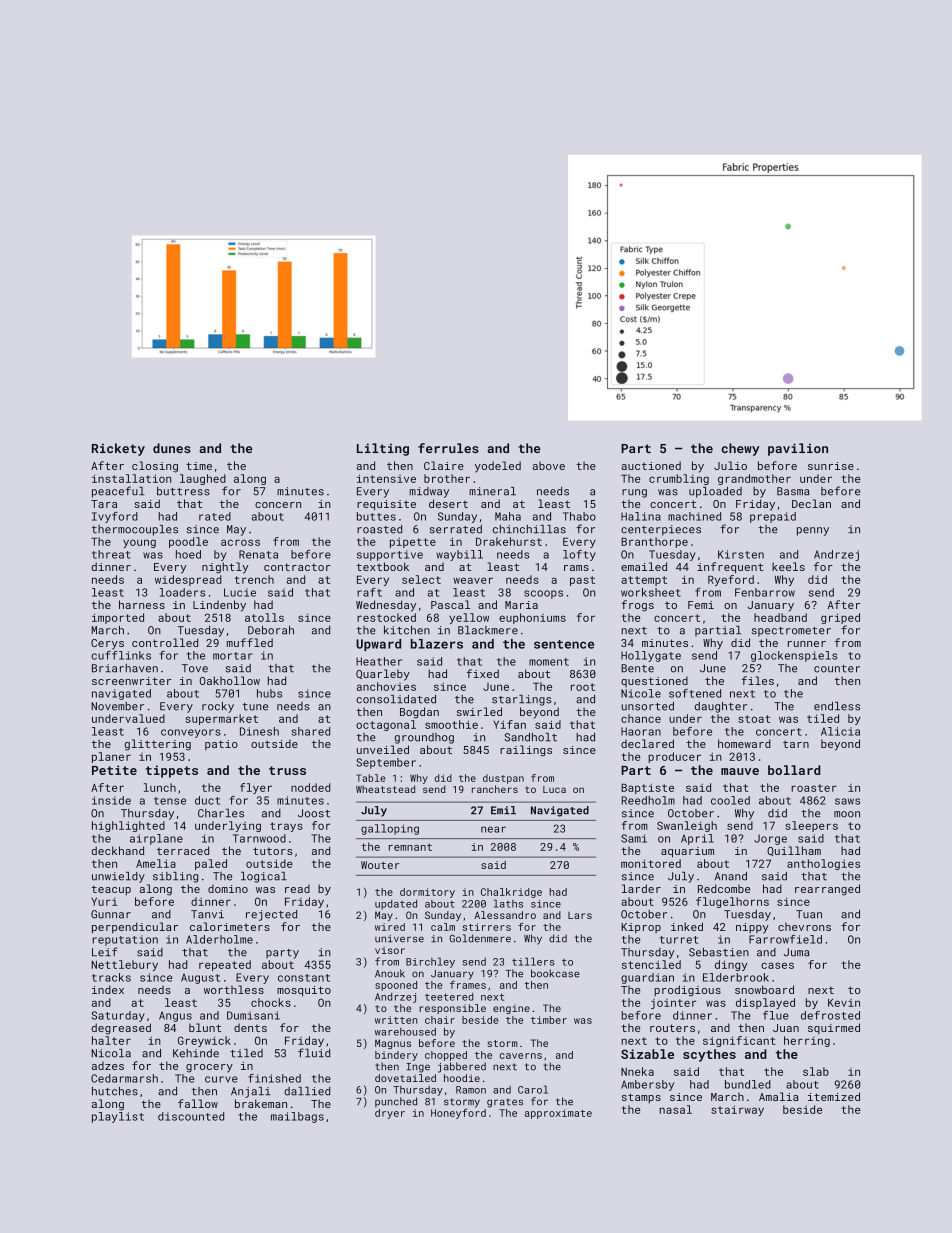  Describe the element at coordinates (505, 1103) in the image. I see `grates` at that location.
